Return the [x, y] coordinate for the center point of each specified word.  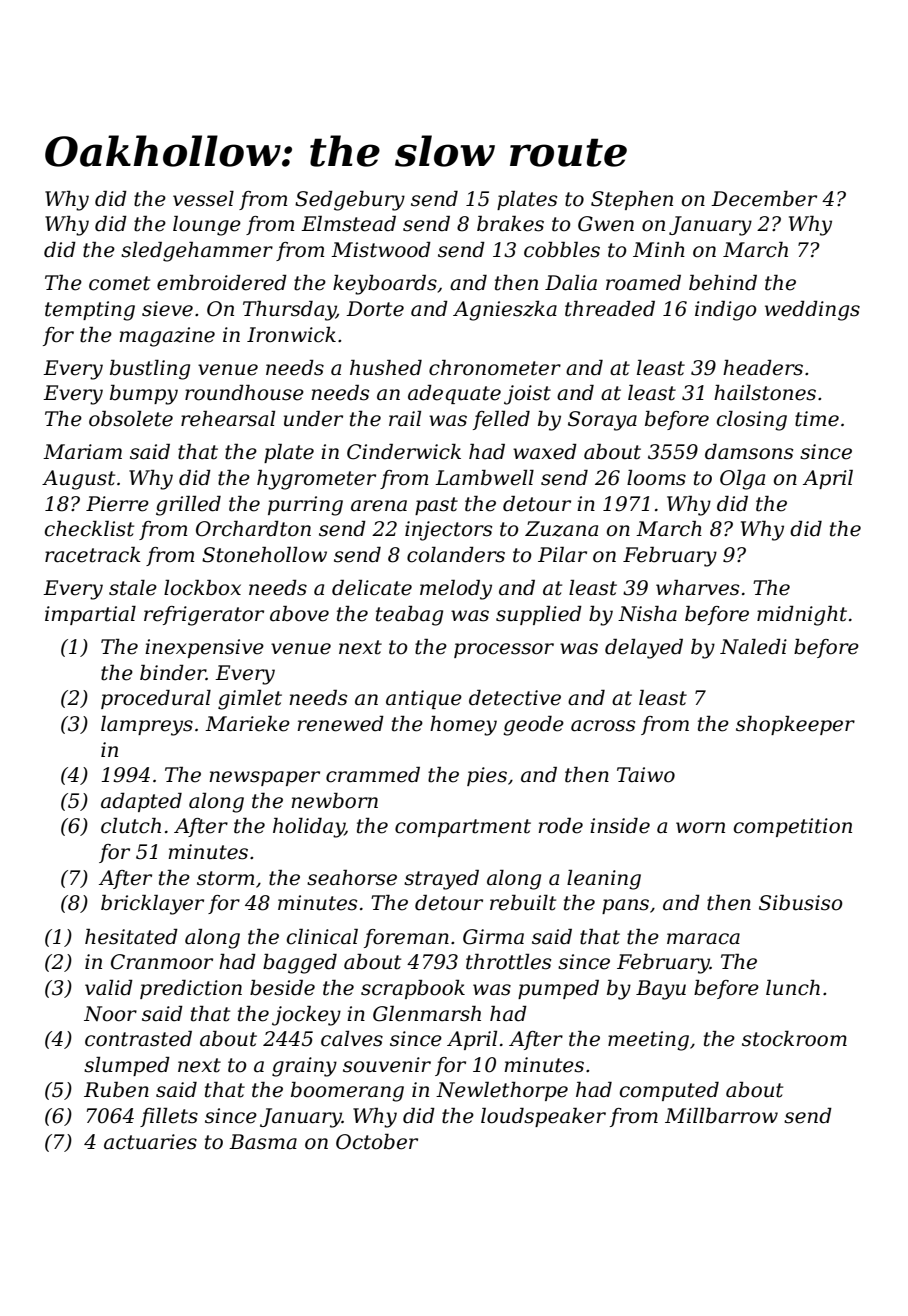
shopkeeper [795, 725]
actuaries [150, 1142]
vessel [203, 199]
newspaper [264, 778]
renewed [340, 724]
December [764, 199]
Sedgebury [350, 201]
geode [533, 726]
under [313, 419]
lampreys [147, 726]
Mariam [82, 452]
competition [793, 827]
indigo [726, 311]
